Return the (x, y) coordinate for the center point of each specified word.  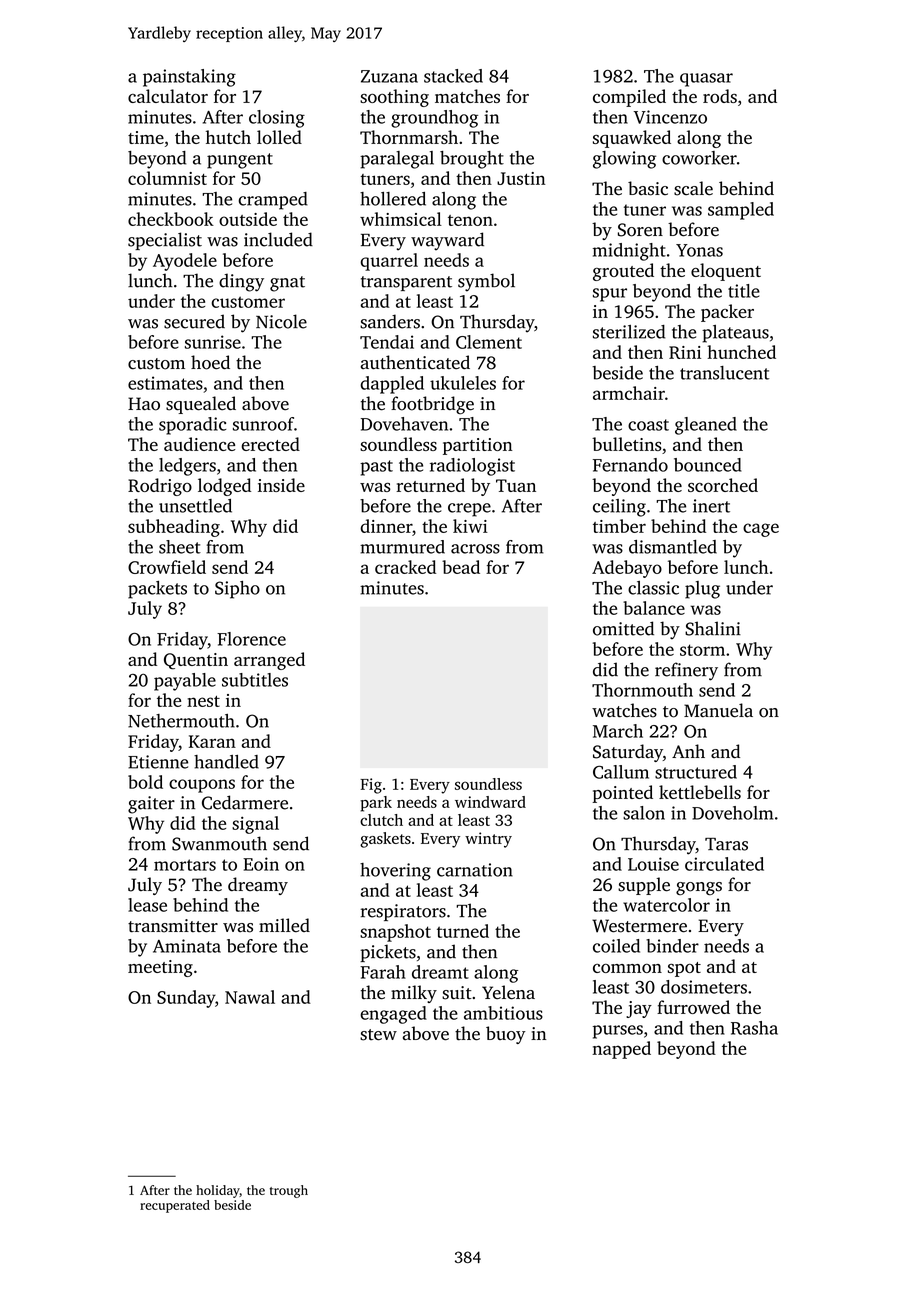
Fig (371, 786)
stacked (453, 76)
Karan (212, 741)
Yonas (699, 250)
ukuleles (463, 383)
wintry (488, 840)
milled (284, 925)
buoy (506, 1035)
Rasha (754, 1028)
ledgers (187, 467)
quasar (706, 80)
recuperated (175, 1206)
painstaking (189, 78)
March (618, 731)
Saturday (628, 753)
